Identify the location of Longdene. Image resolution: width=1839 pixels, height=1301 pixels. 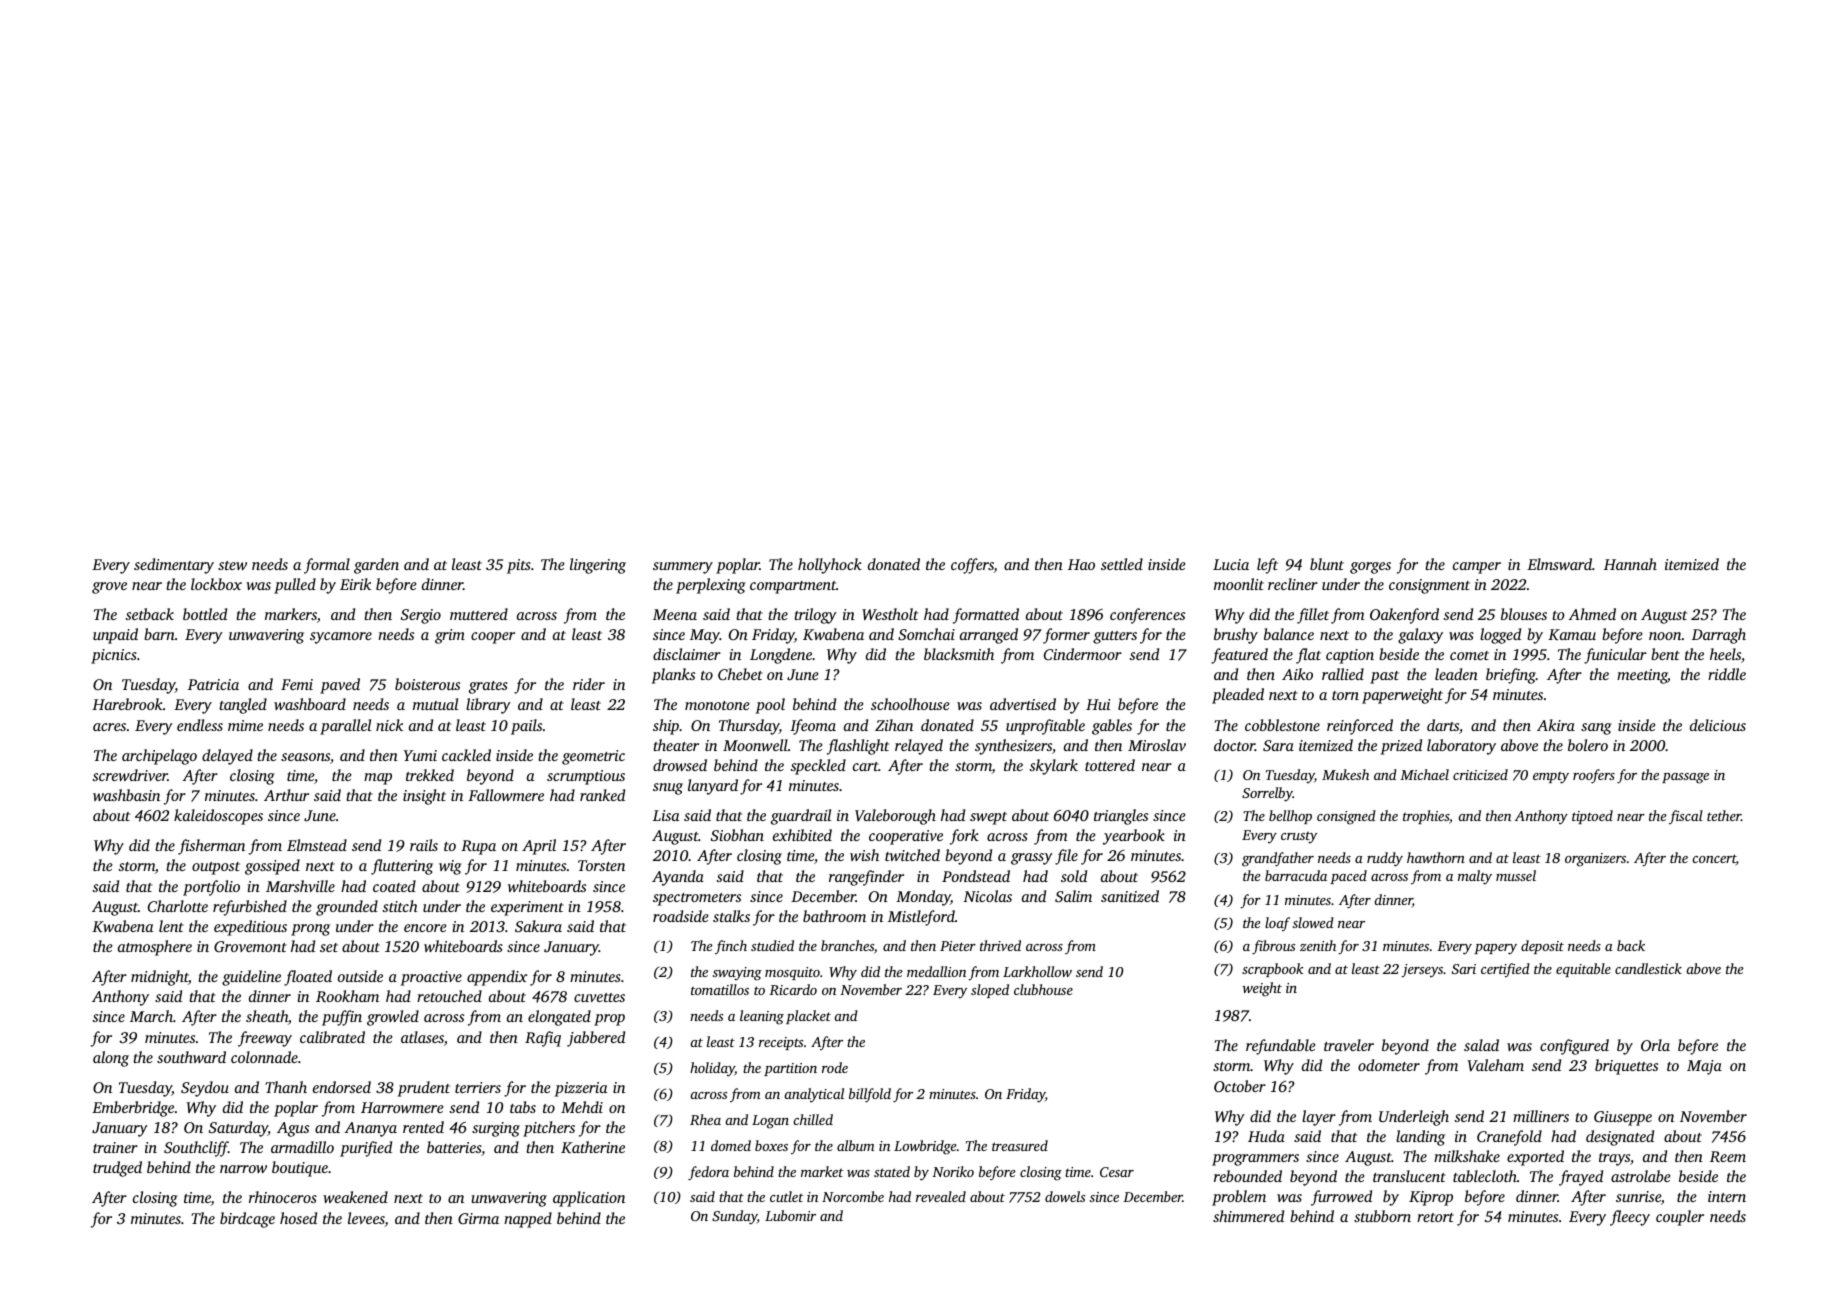
(781, 656).
